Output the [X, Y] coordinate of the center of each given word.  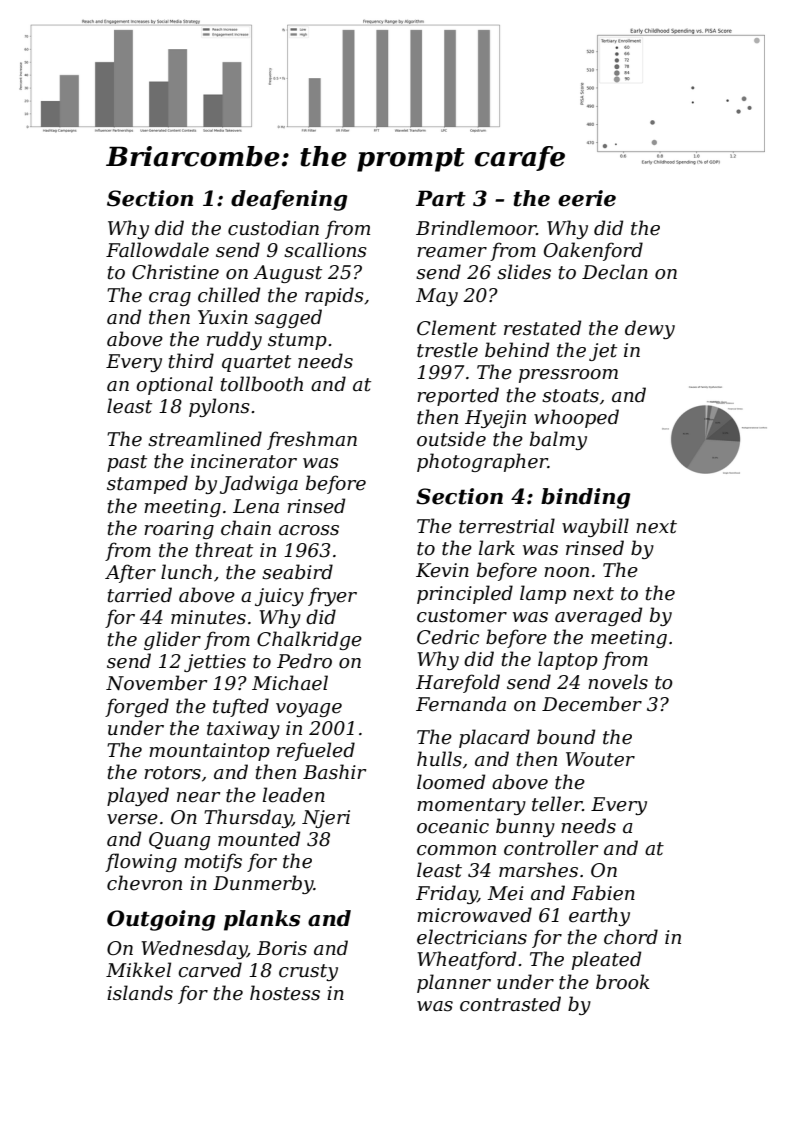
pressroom [568, 376]
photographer [482, 462]
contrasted [510, 1004]
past [127, 463]
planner [454, 983]
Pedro [304, 661]
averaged [598, 616]
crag [170, 299]
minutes [208, 617]
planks [262, 920]
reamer [452, 252]
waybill [595, 527]
